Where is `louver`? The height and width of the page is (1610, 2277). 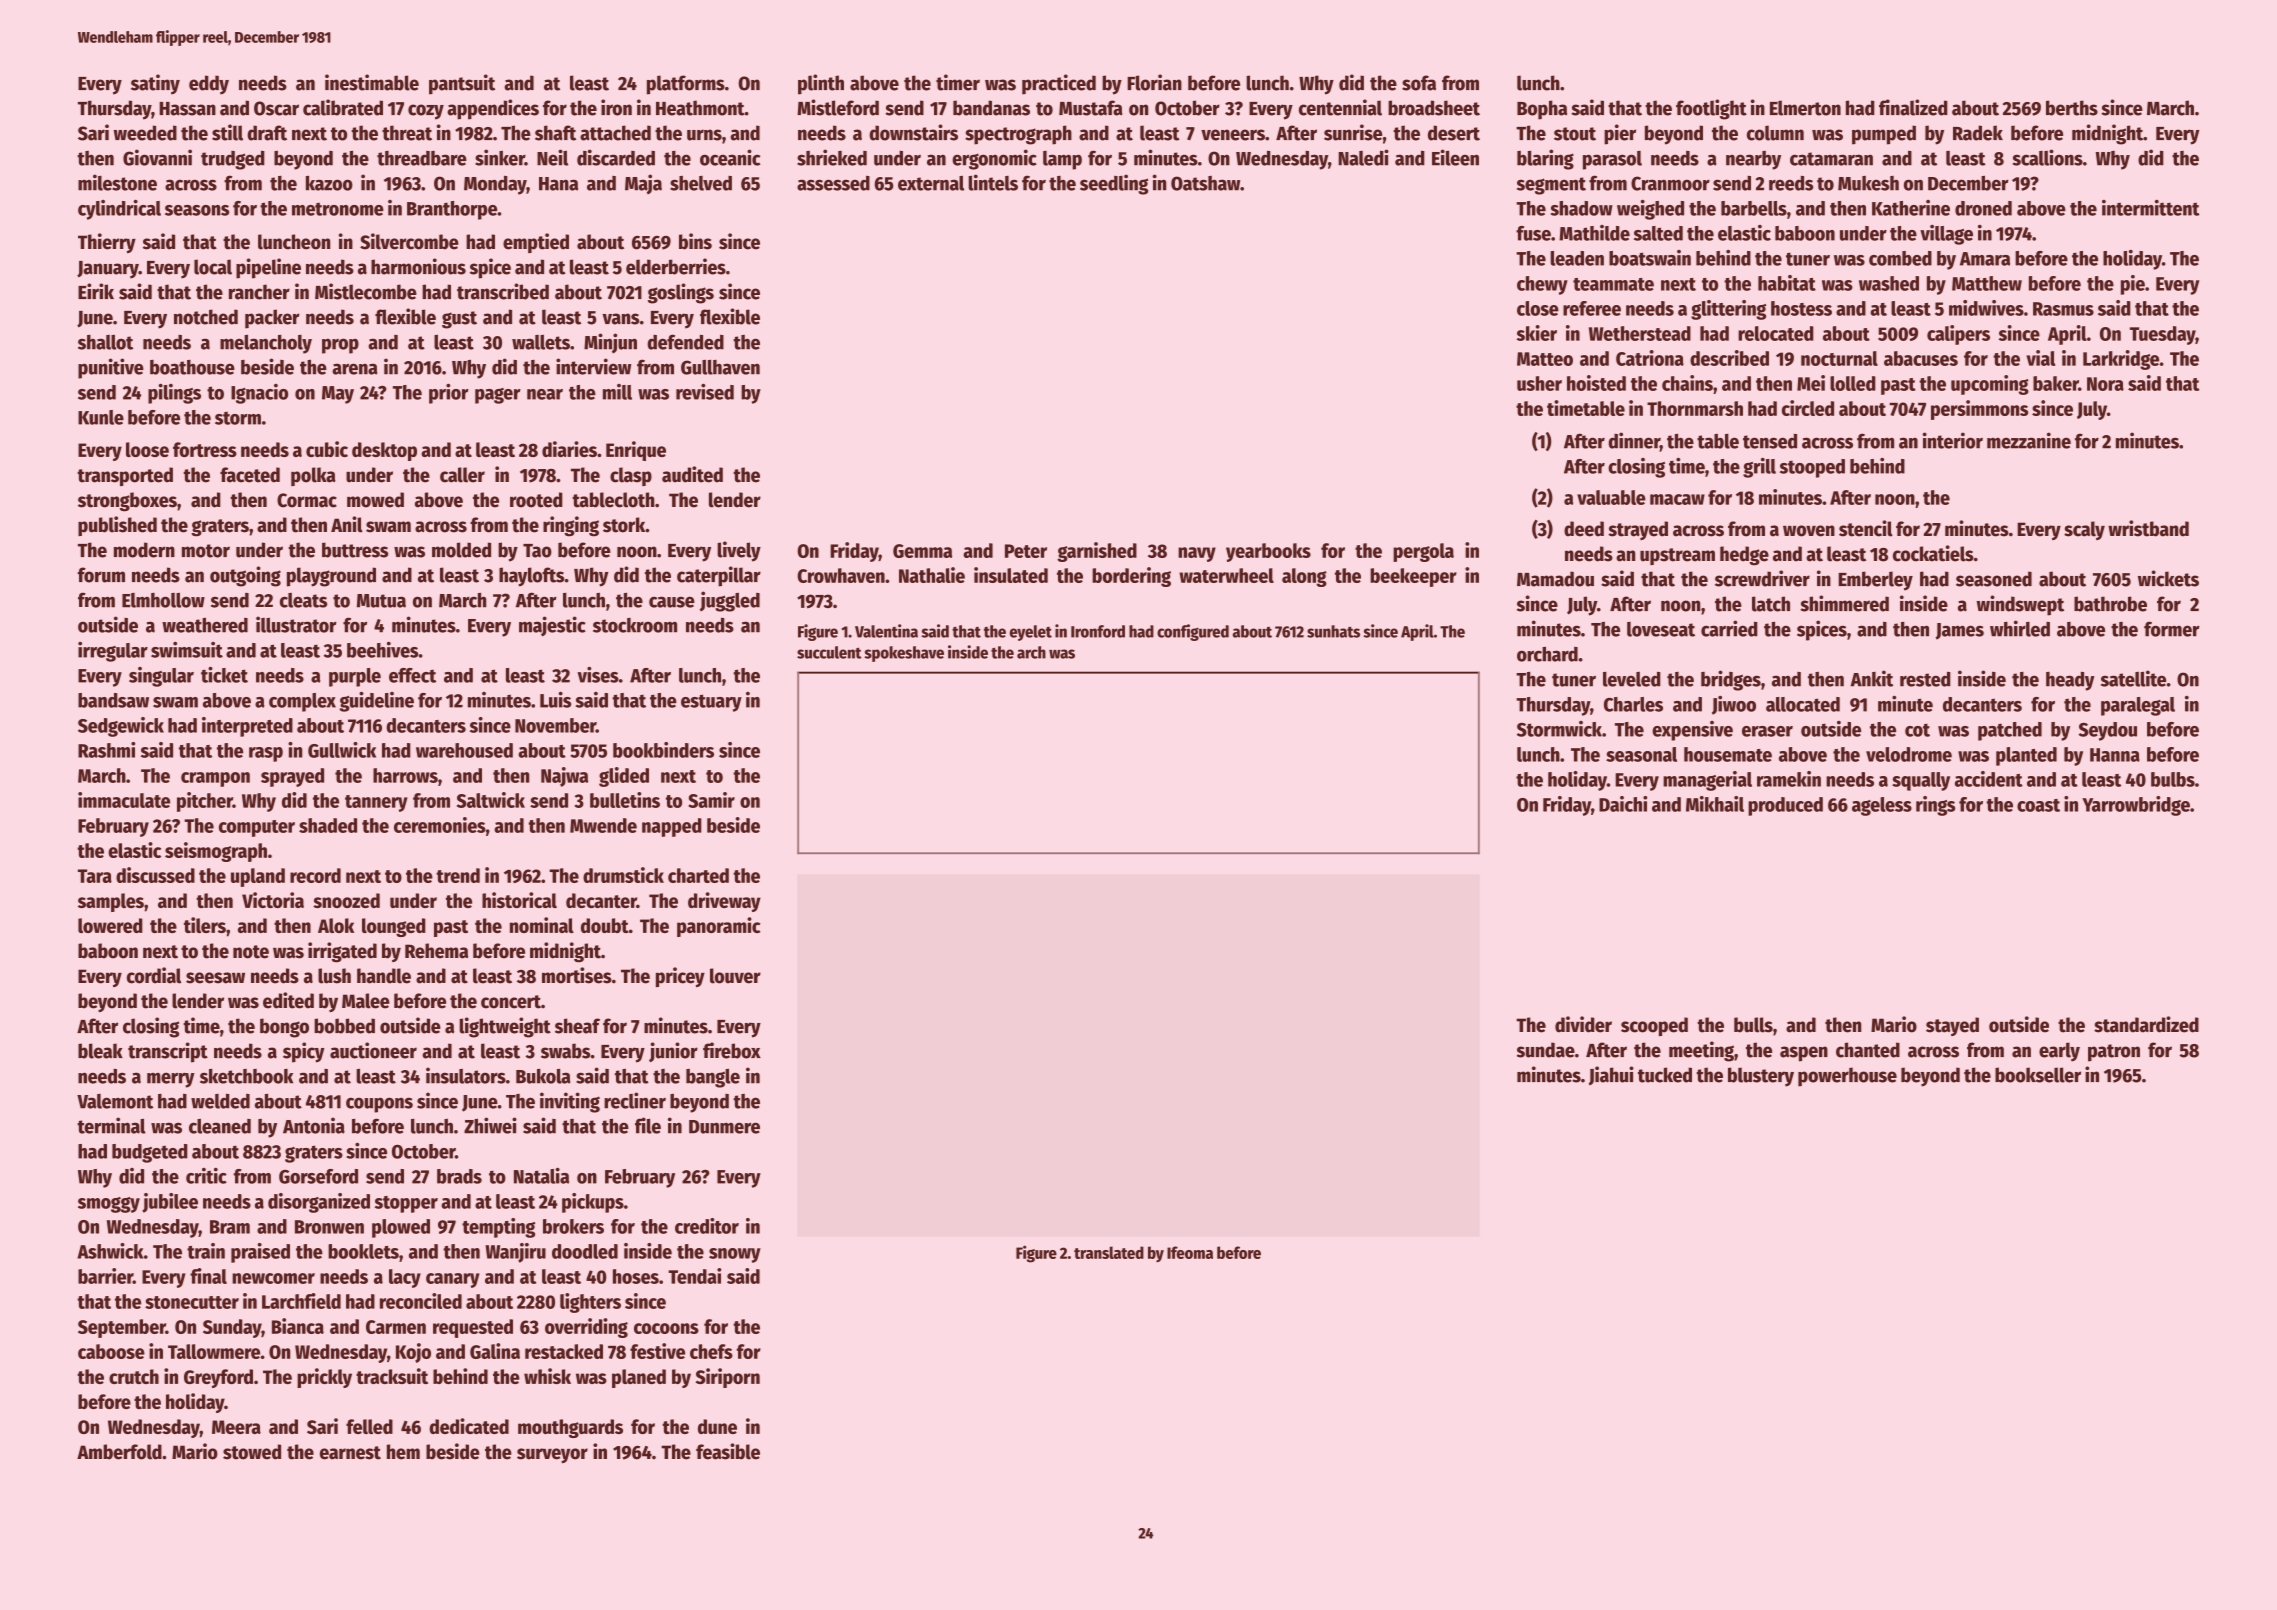
louver is located at coordinates (735, 976).
